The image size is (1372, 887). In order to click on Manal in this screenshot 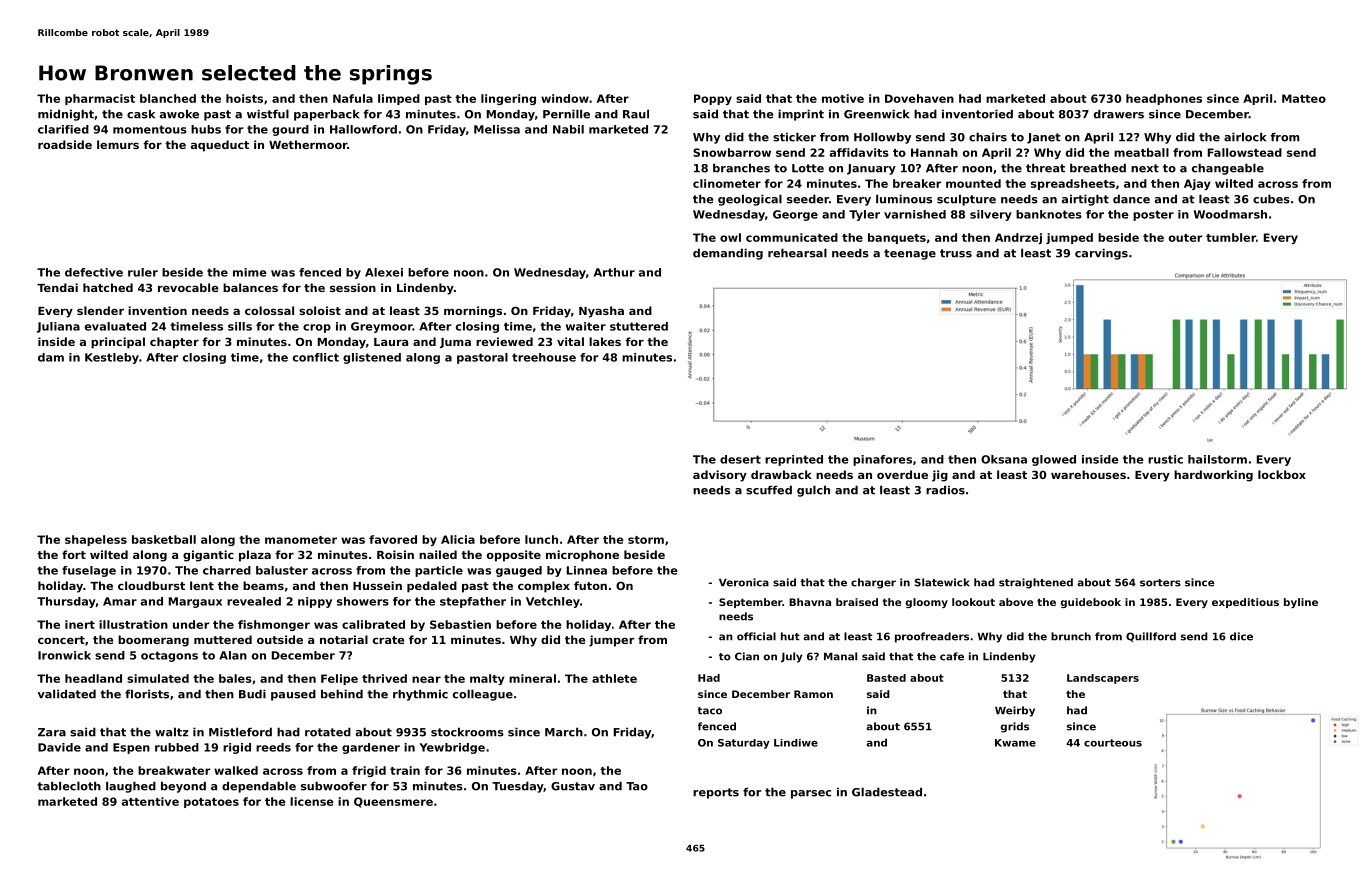, I will do `click(840, 656)`.
